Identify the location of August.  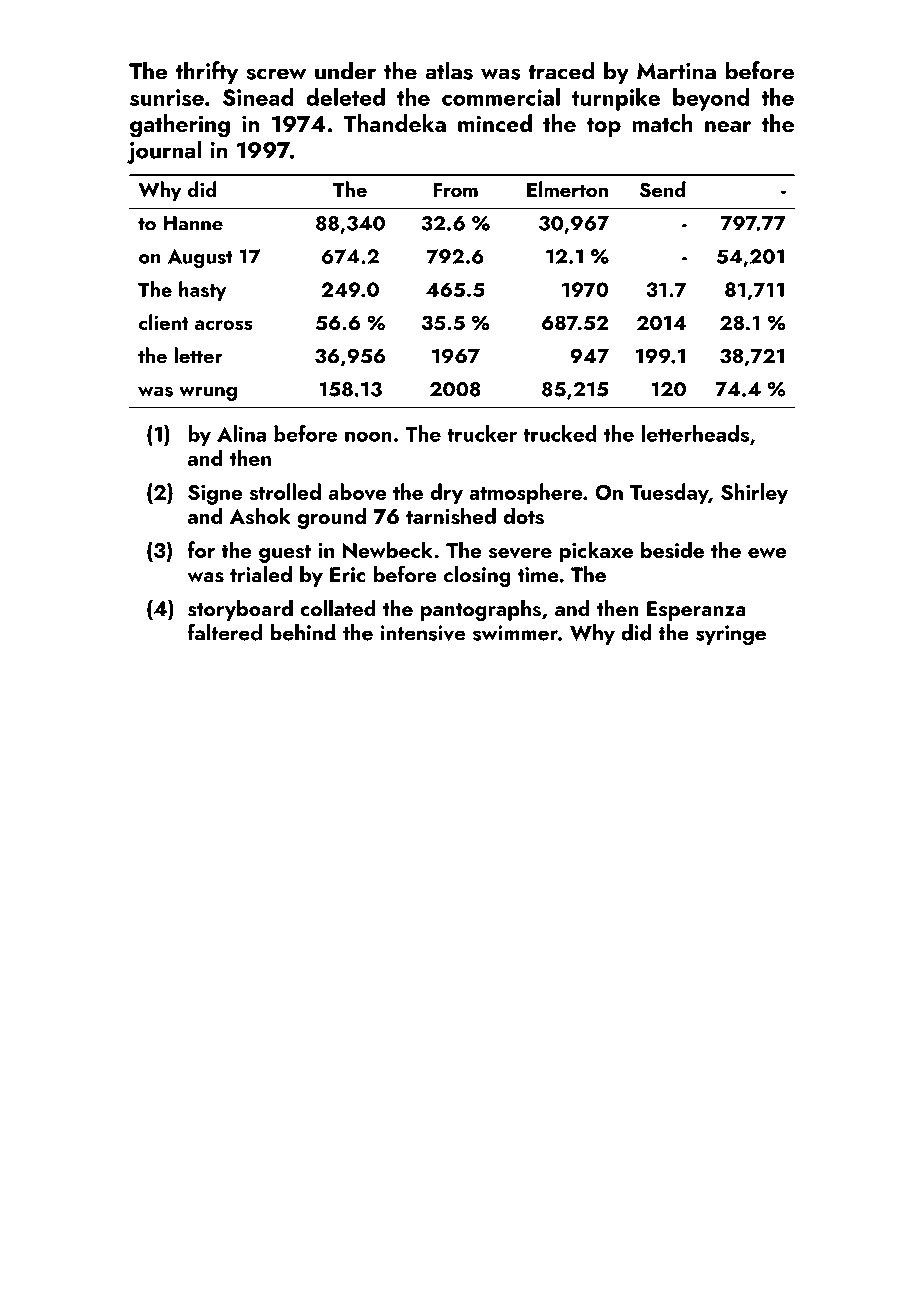
(200, 259).
